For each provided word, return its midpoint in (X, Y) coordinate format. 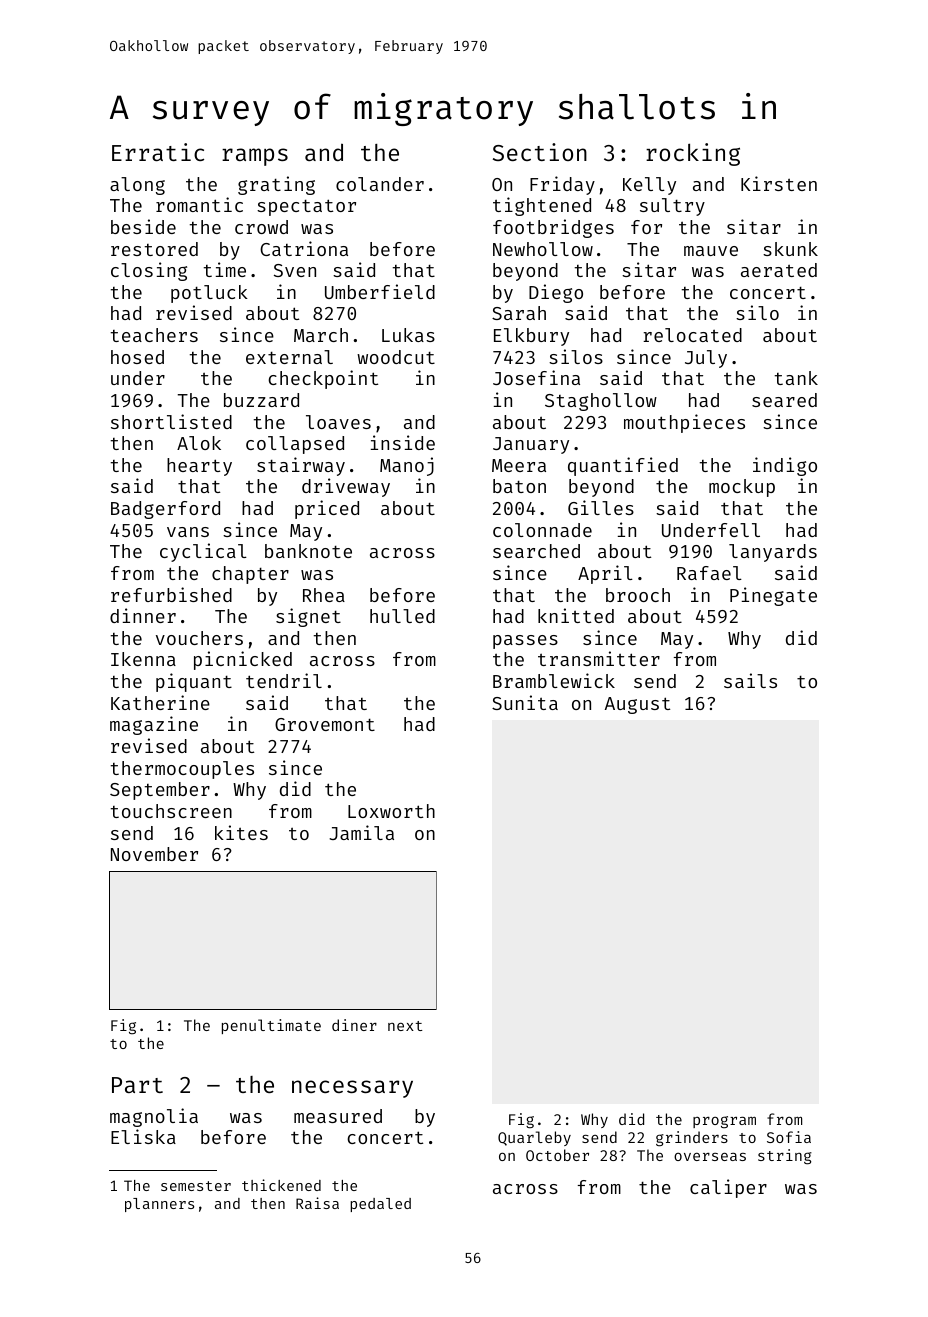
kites (241, 832)
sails (750, 680)
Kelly (649, 186)
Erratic (158, 152)
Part (137, 1085)
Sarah (519, 313)
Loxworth (391, 811)
